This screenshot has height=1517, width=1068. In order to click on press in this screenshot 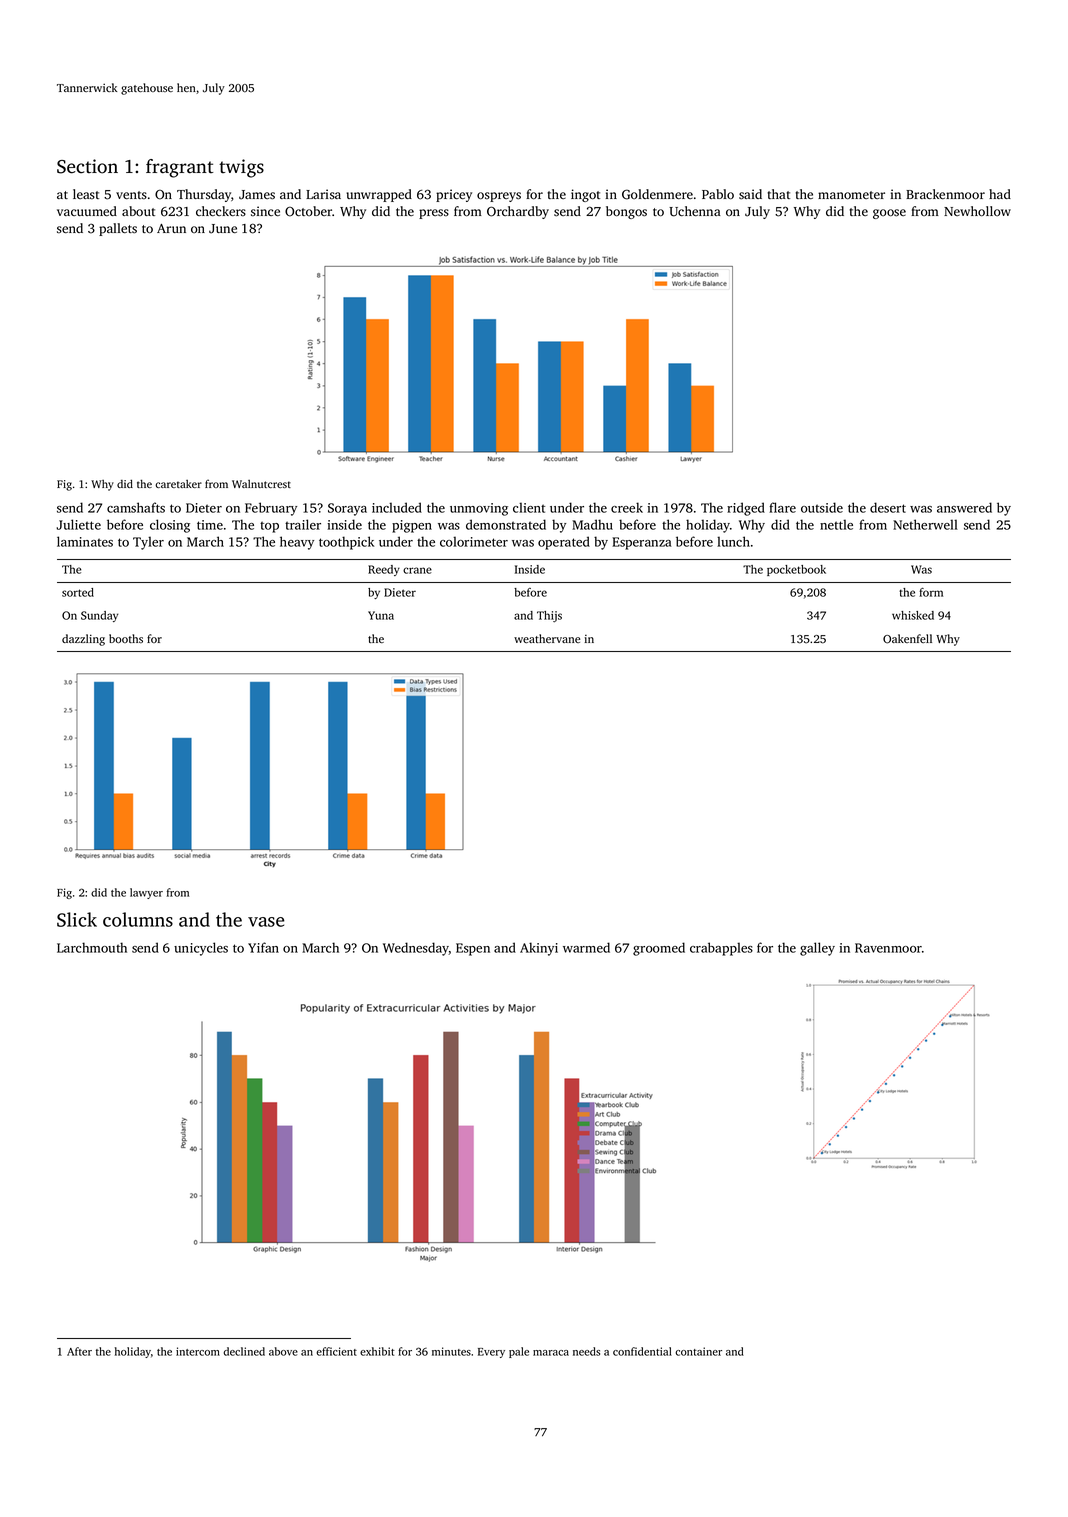, I will do `click(434, 214)`.
